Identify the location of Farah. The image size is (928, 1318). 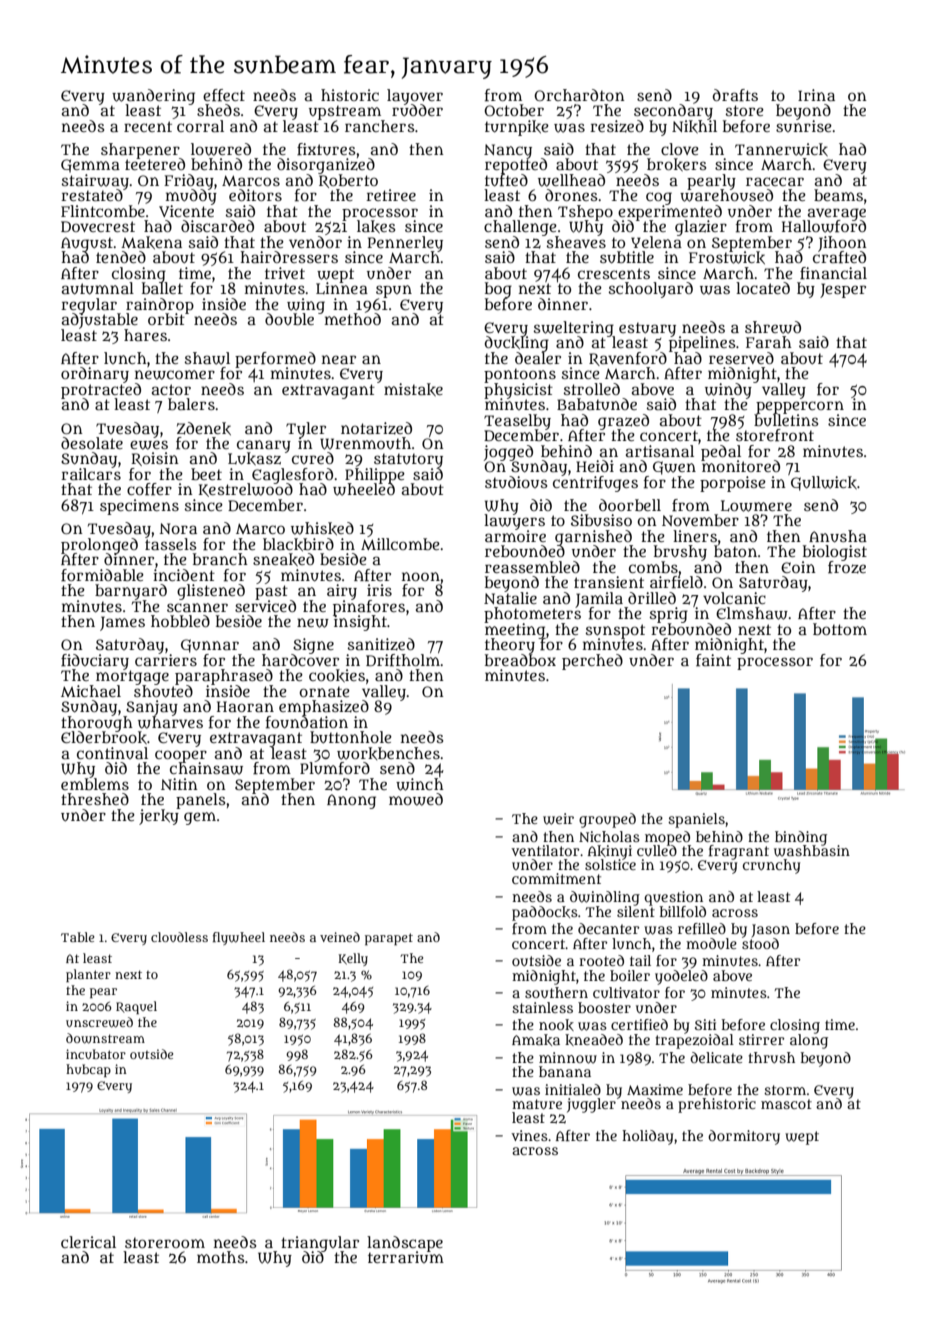
(769, 342).
